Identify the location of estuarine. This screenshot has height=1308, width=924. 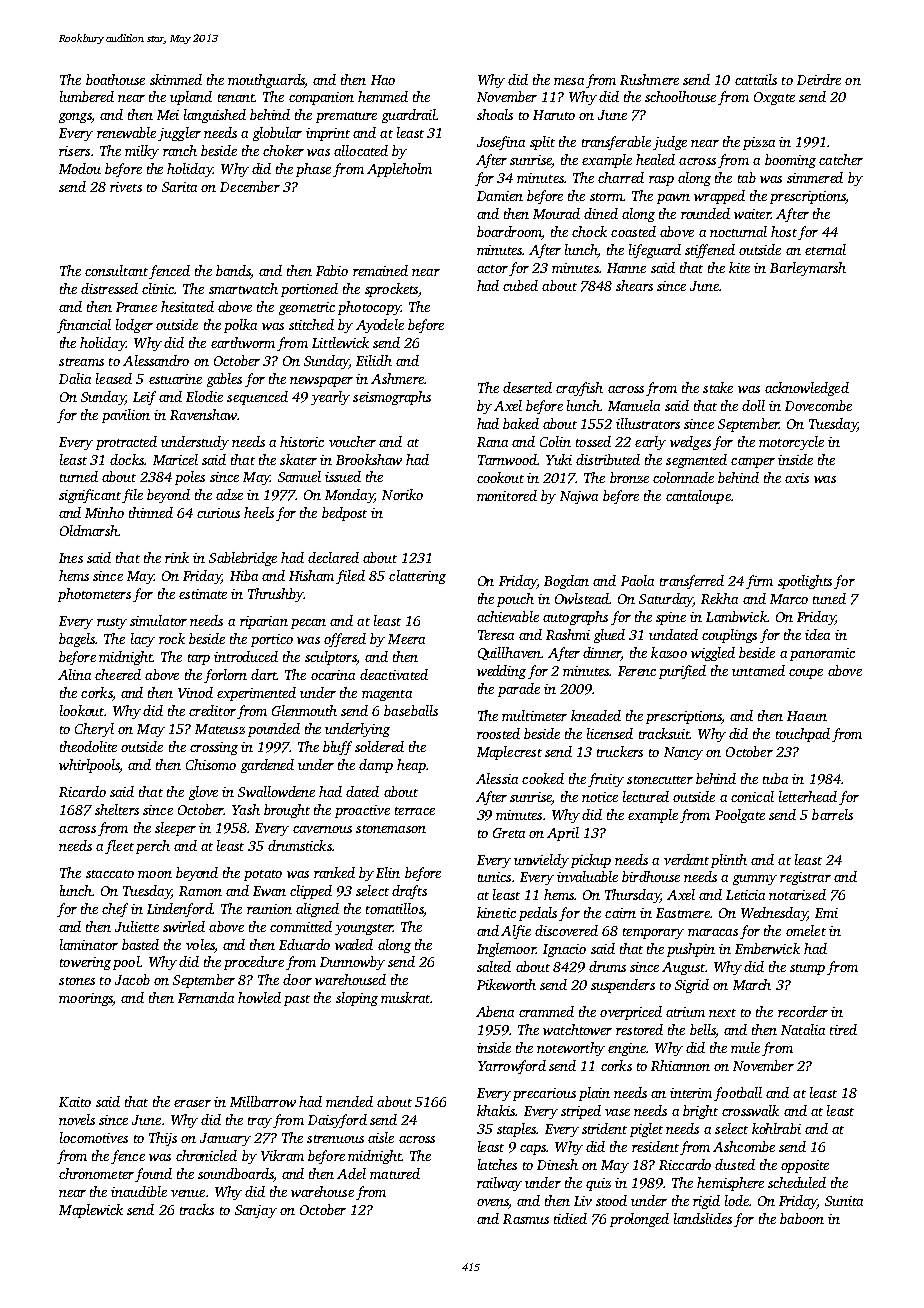
(175, 379).
